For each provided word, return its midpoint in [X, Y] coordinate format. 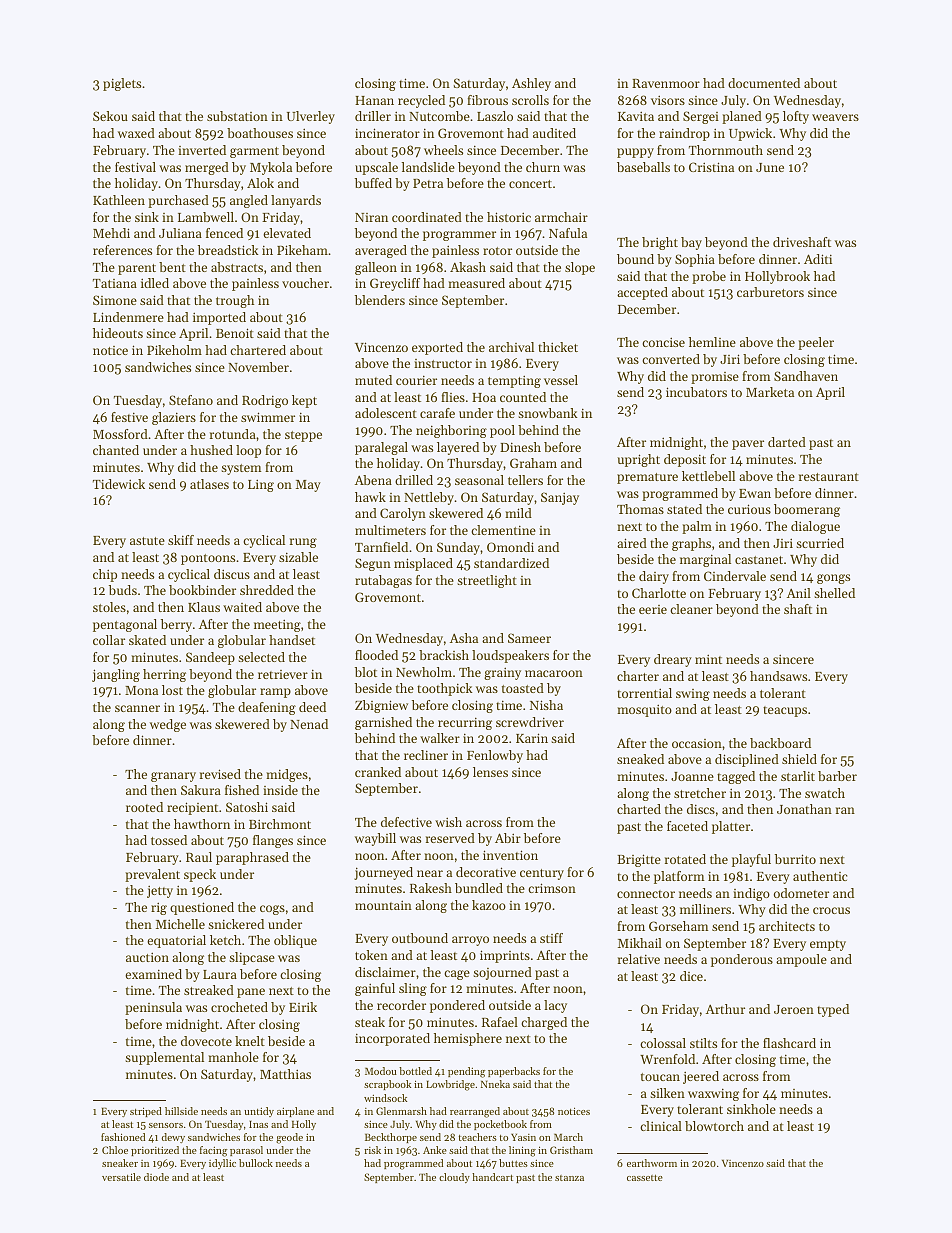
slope [580, 268]
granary [173, 777]
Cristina [711, 167]
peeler [816, 343]
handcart [492, 1177]
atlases [209, 484]
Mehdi [111, 233]
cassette [645, 1178]
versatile [121, 1177]
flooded [376, 655]
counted [523, 397]
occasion [697, 743]
